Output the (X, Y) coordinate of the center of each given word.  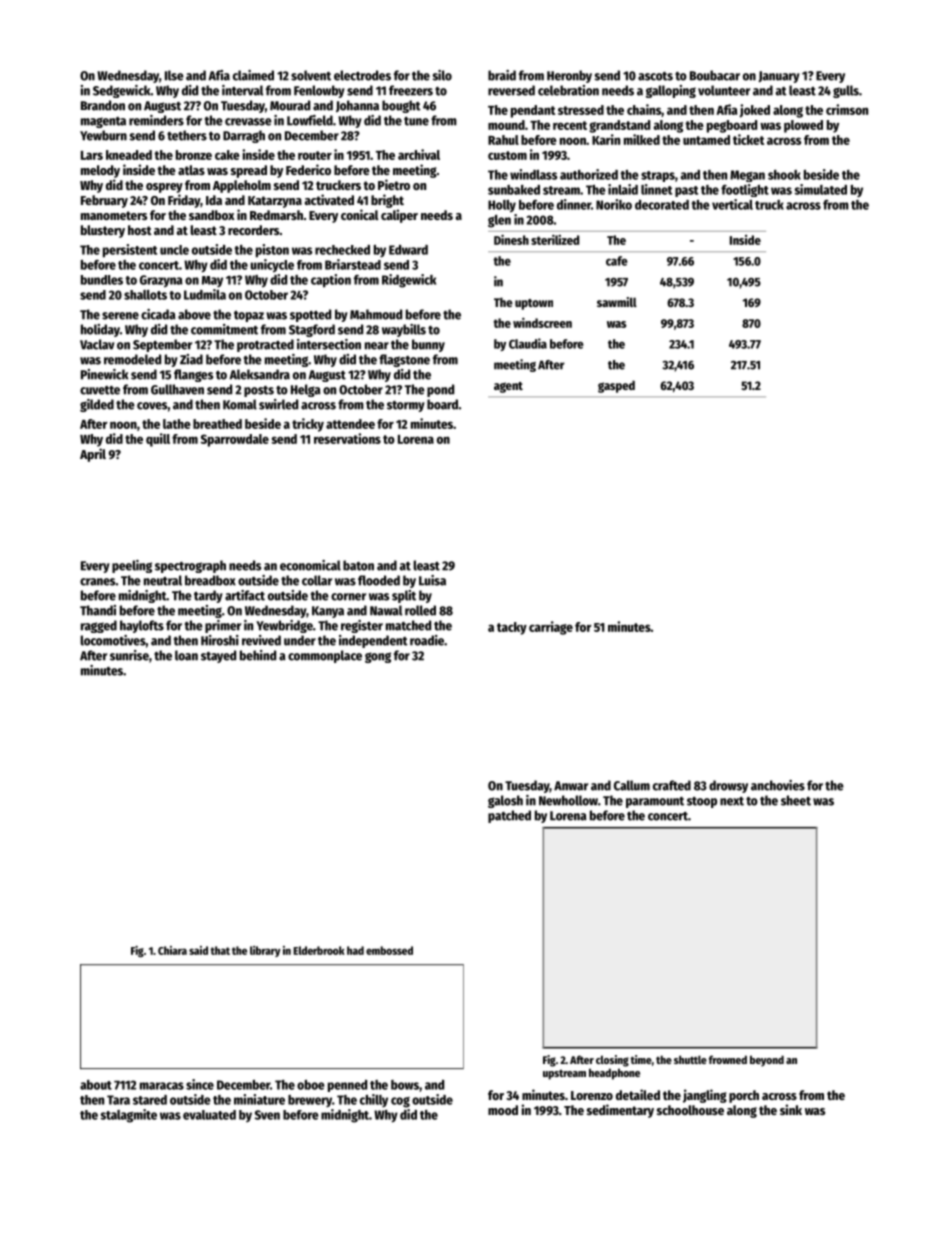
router (315, 155)
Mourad (290, 105)
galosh (505, 801)
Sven (267, 1115)
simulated (820, 189)
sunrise (129, 655)
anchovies (778, 785)
